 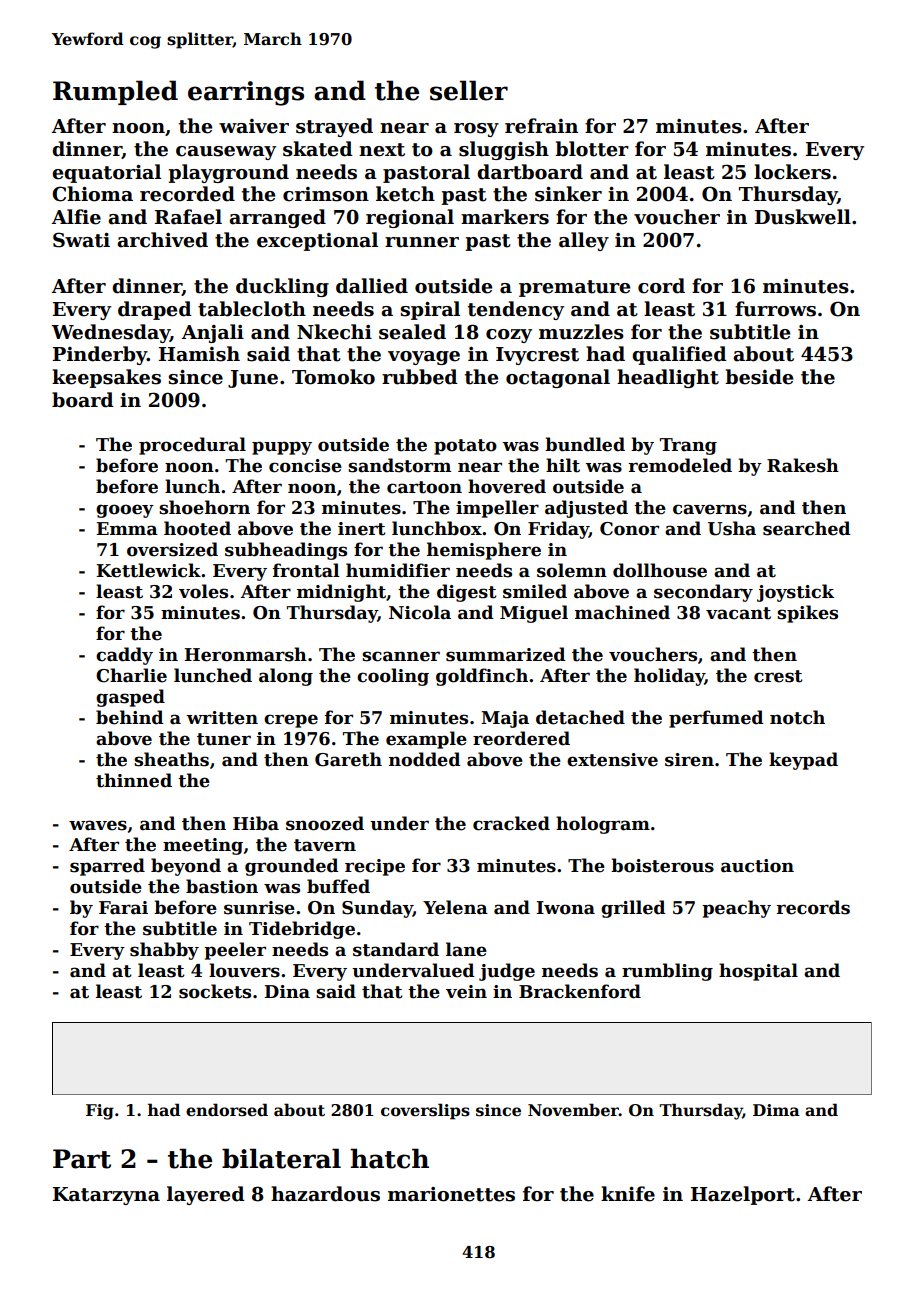 What do you see at coordinates (106, 1196) in the page?
I see `Katarzyna` at bounding box center [106, 1196].
